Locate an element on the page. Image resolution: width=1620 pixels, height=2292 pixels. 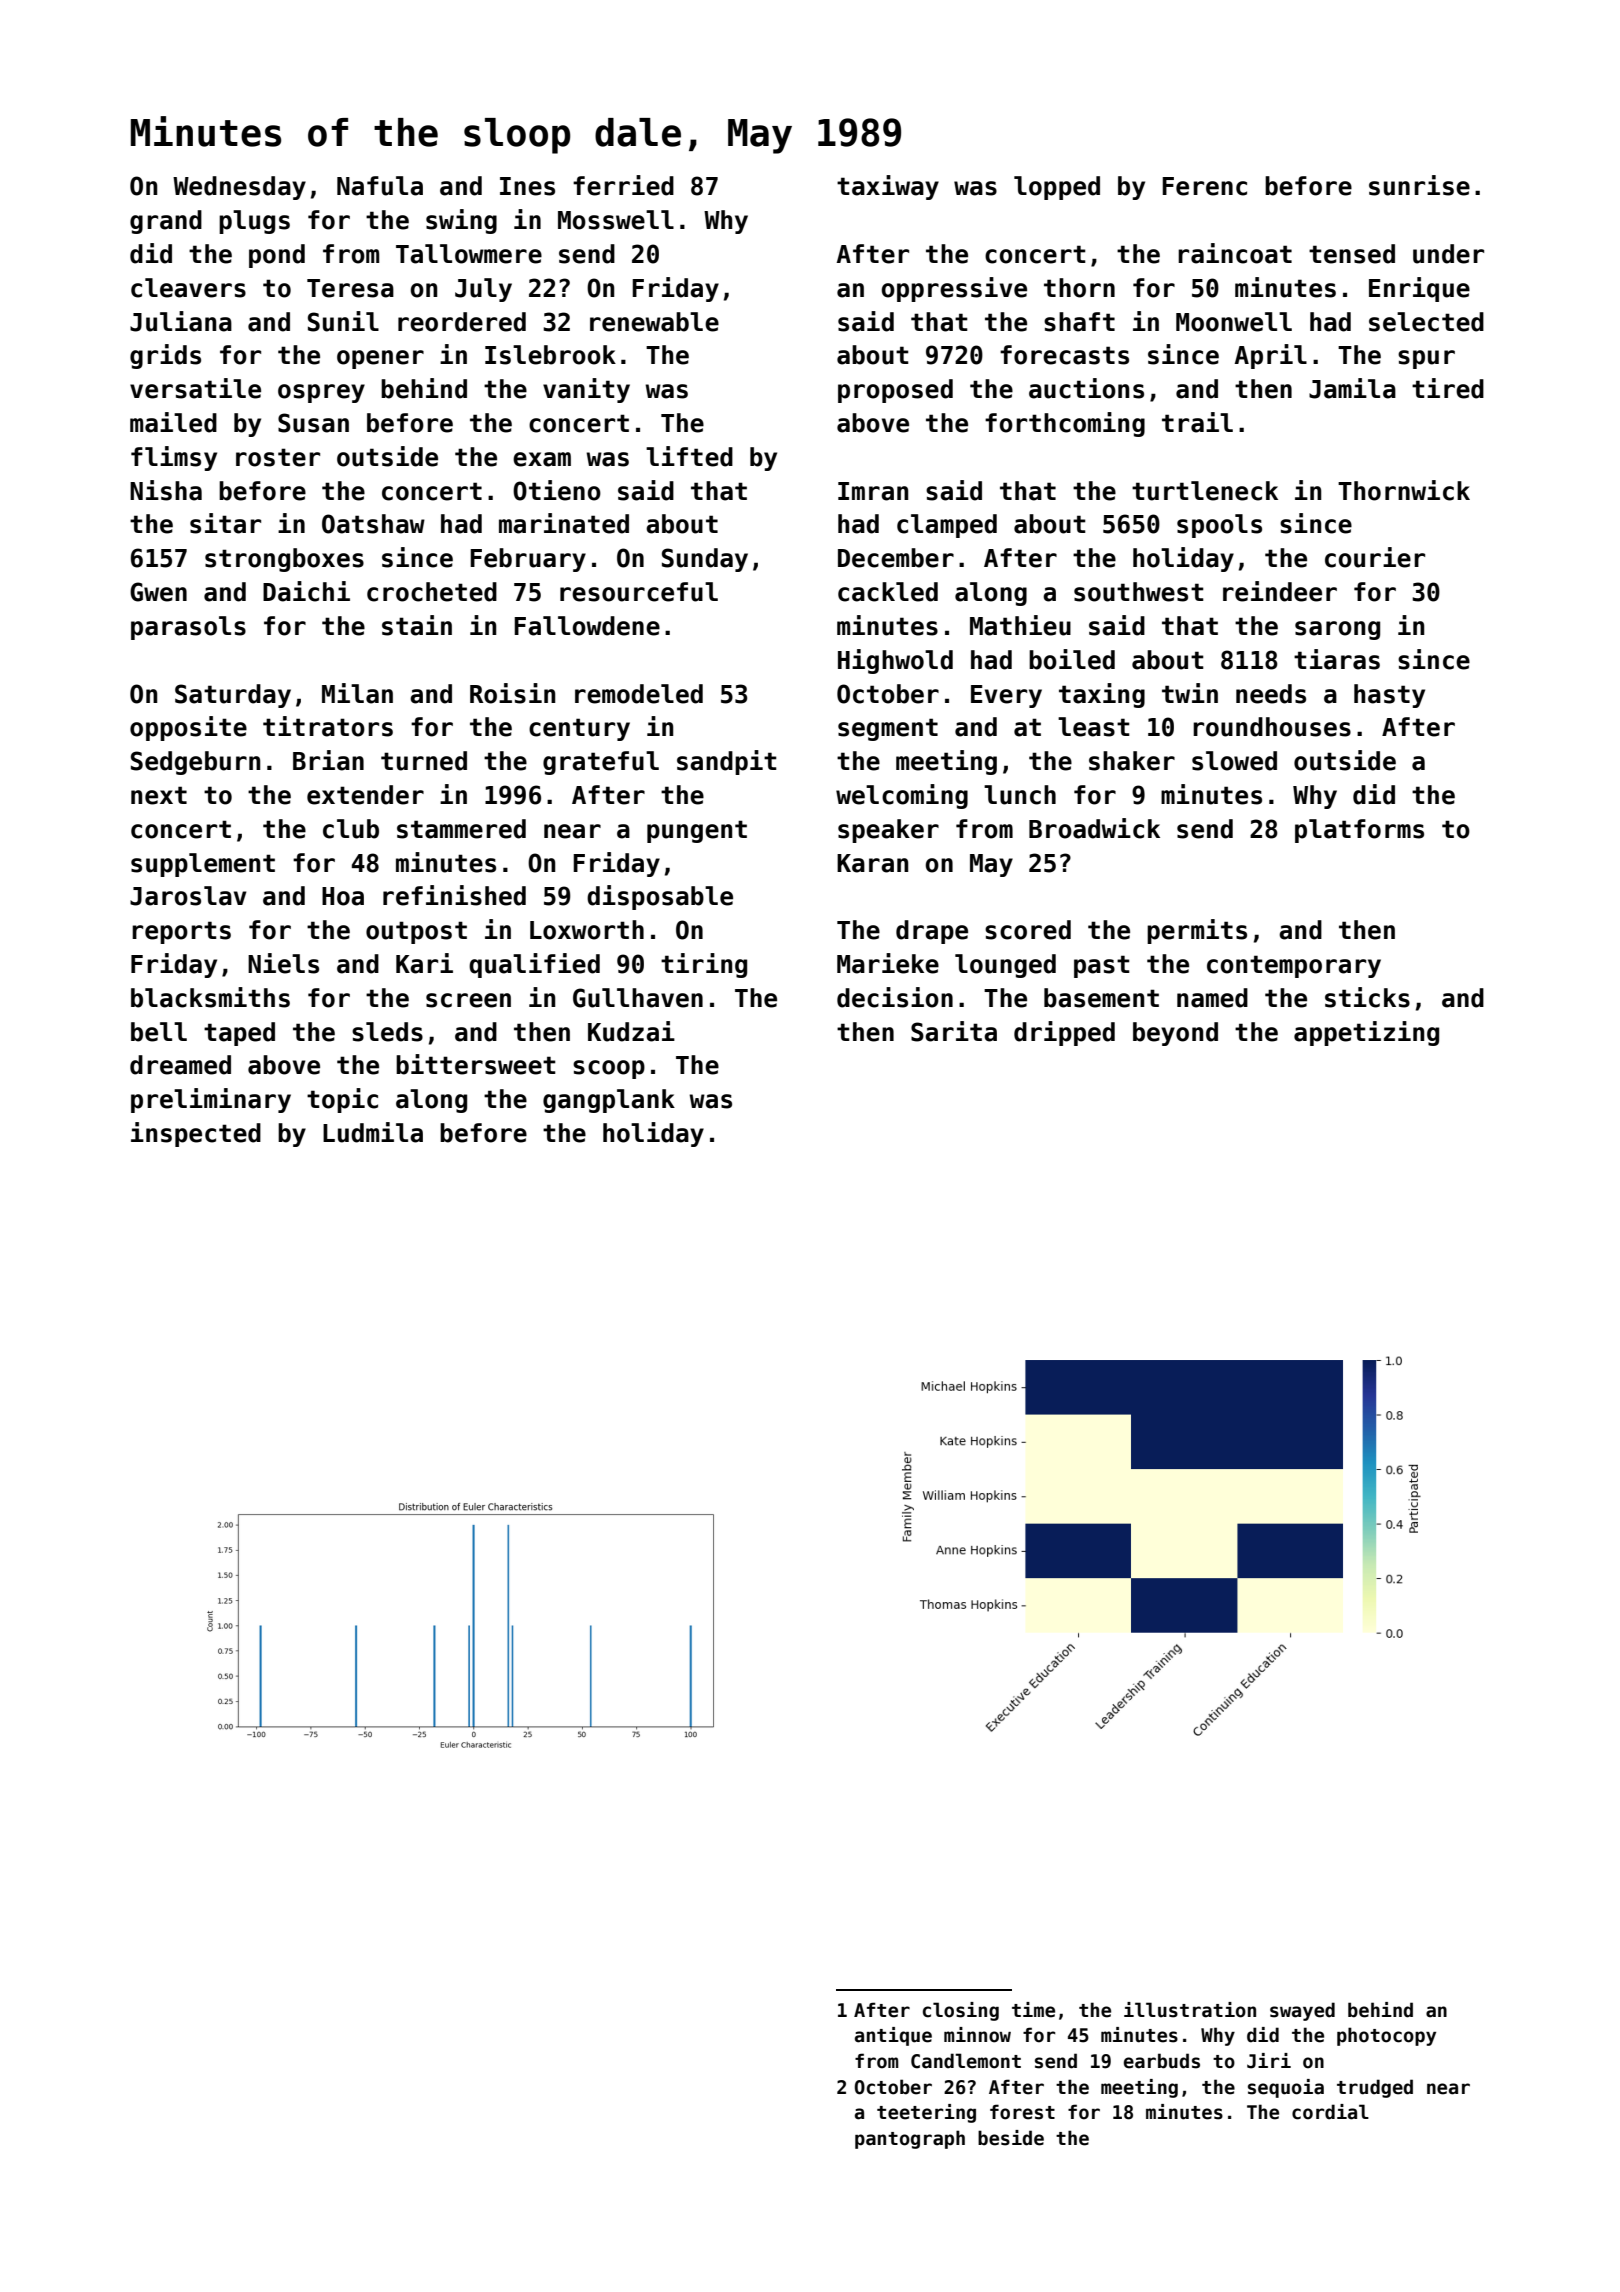
Ludmila is located at coordinates (373, 1132).
